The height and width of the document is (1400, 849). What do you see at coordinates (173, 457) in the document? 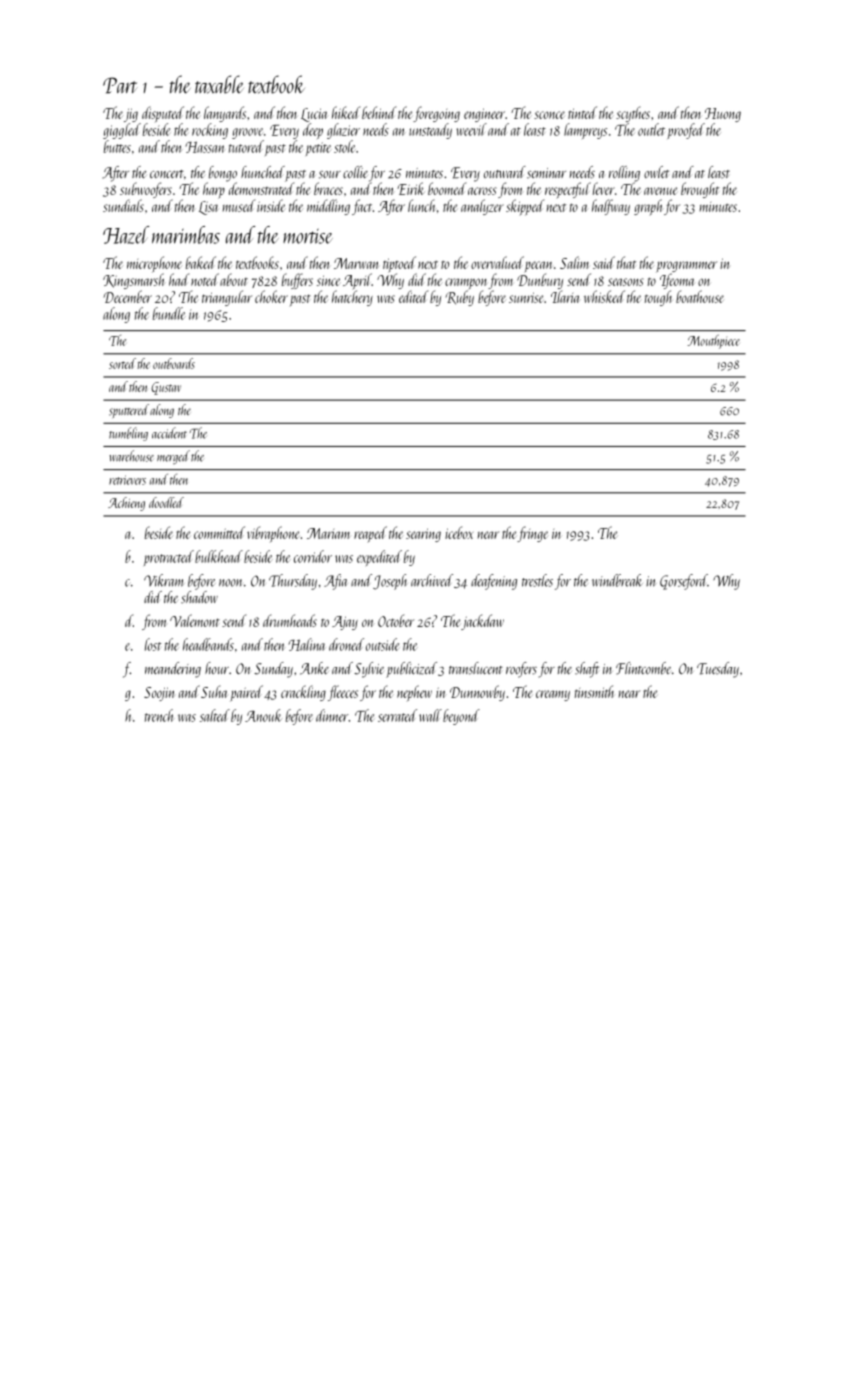
I see `merged` at bounding box center [173, 457].
